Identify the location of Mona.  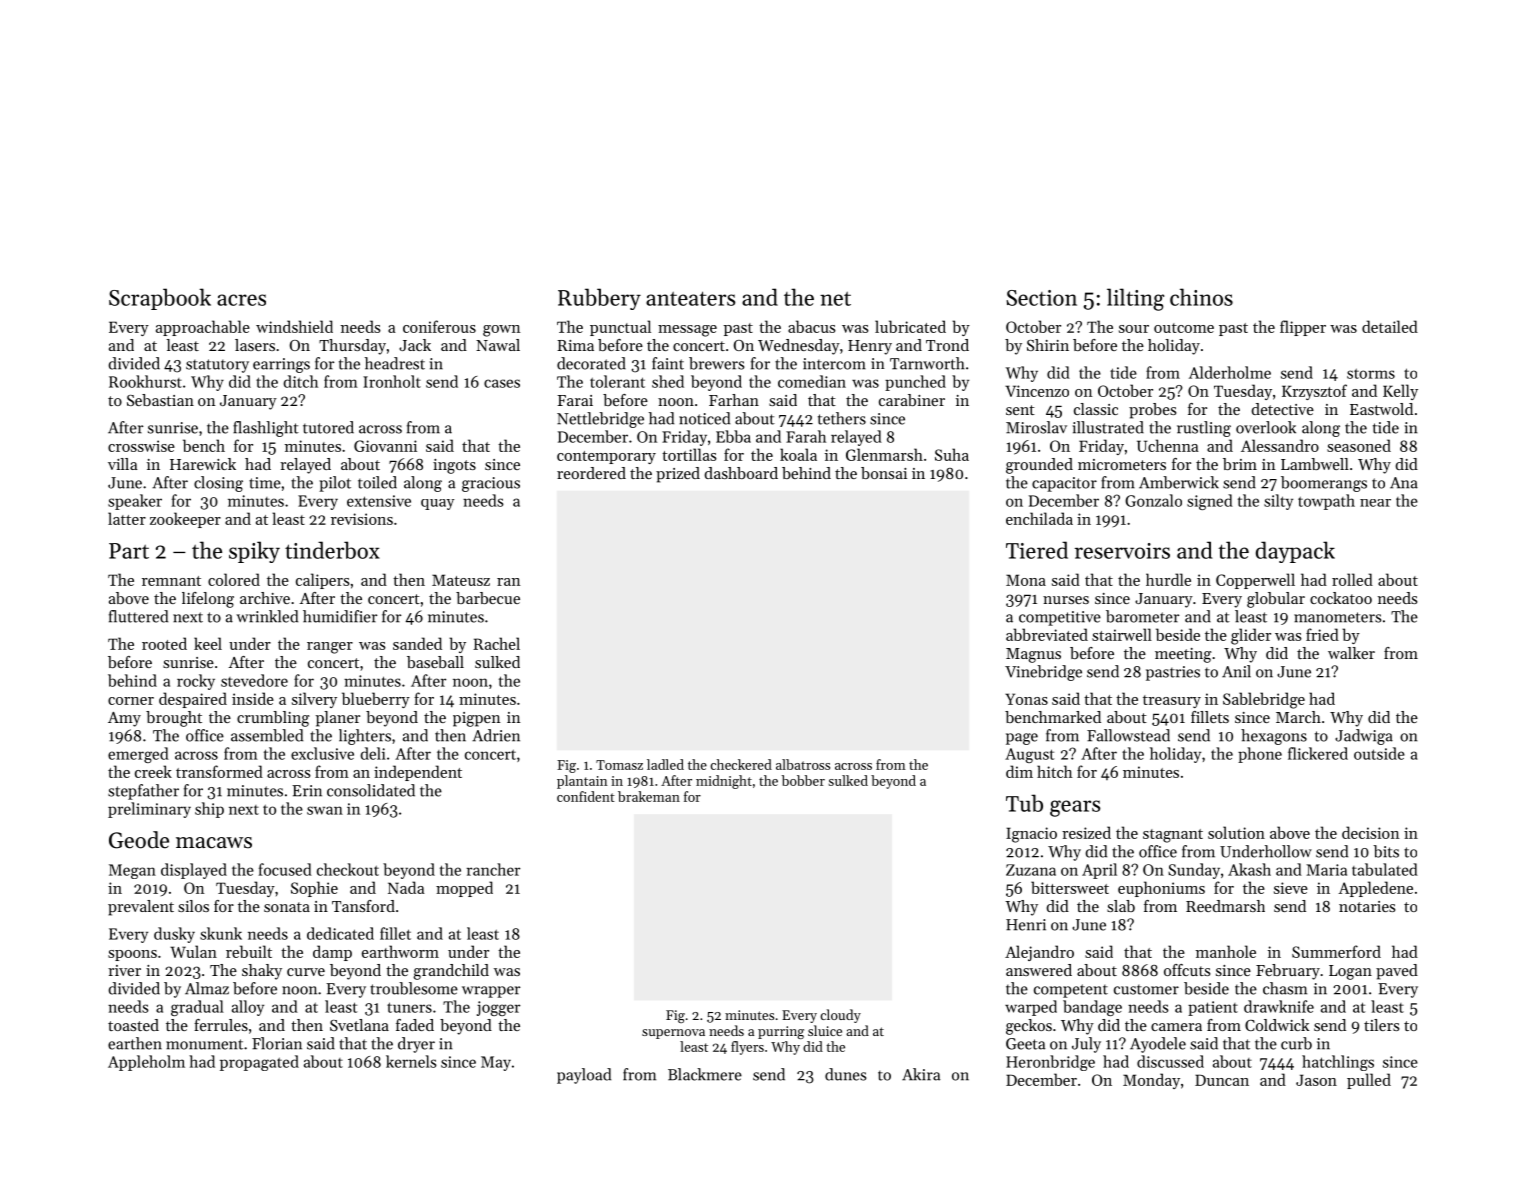
(1026, 580).
